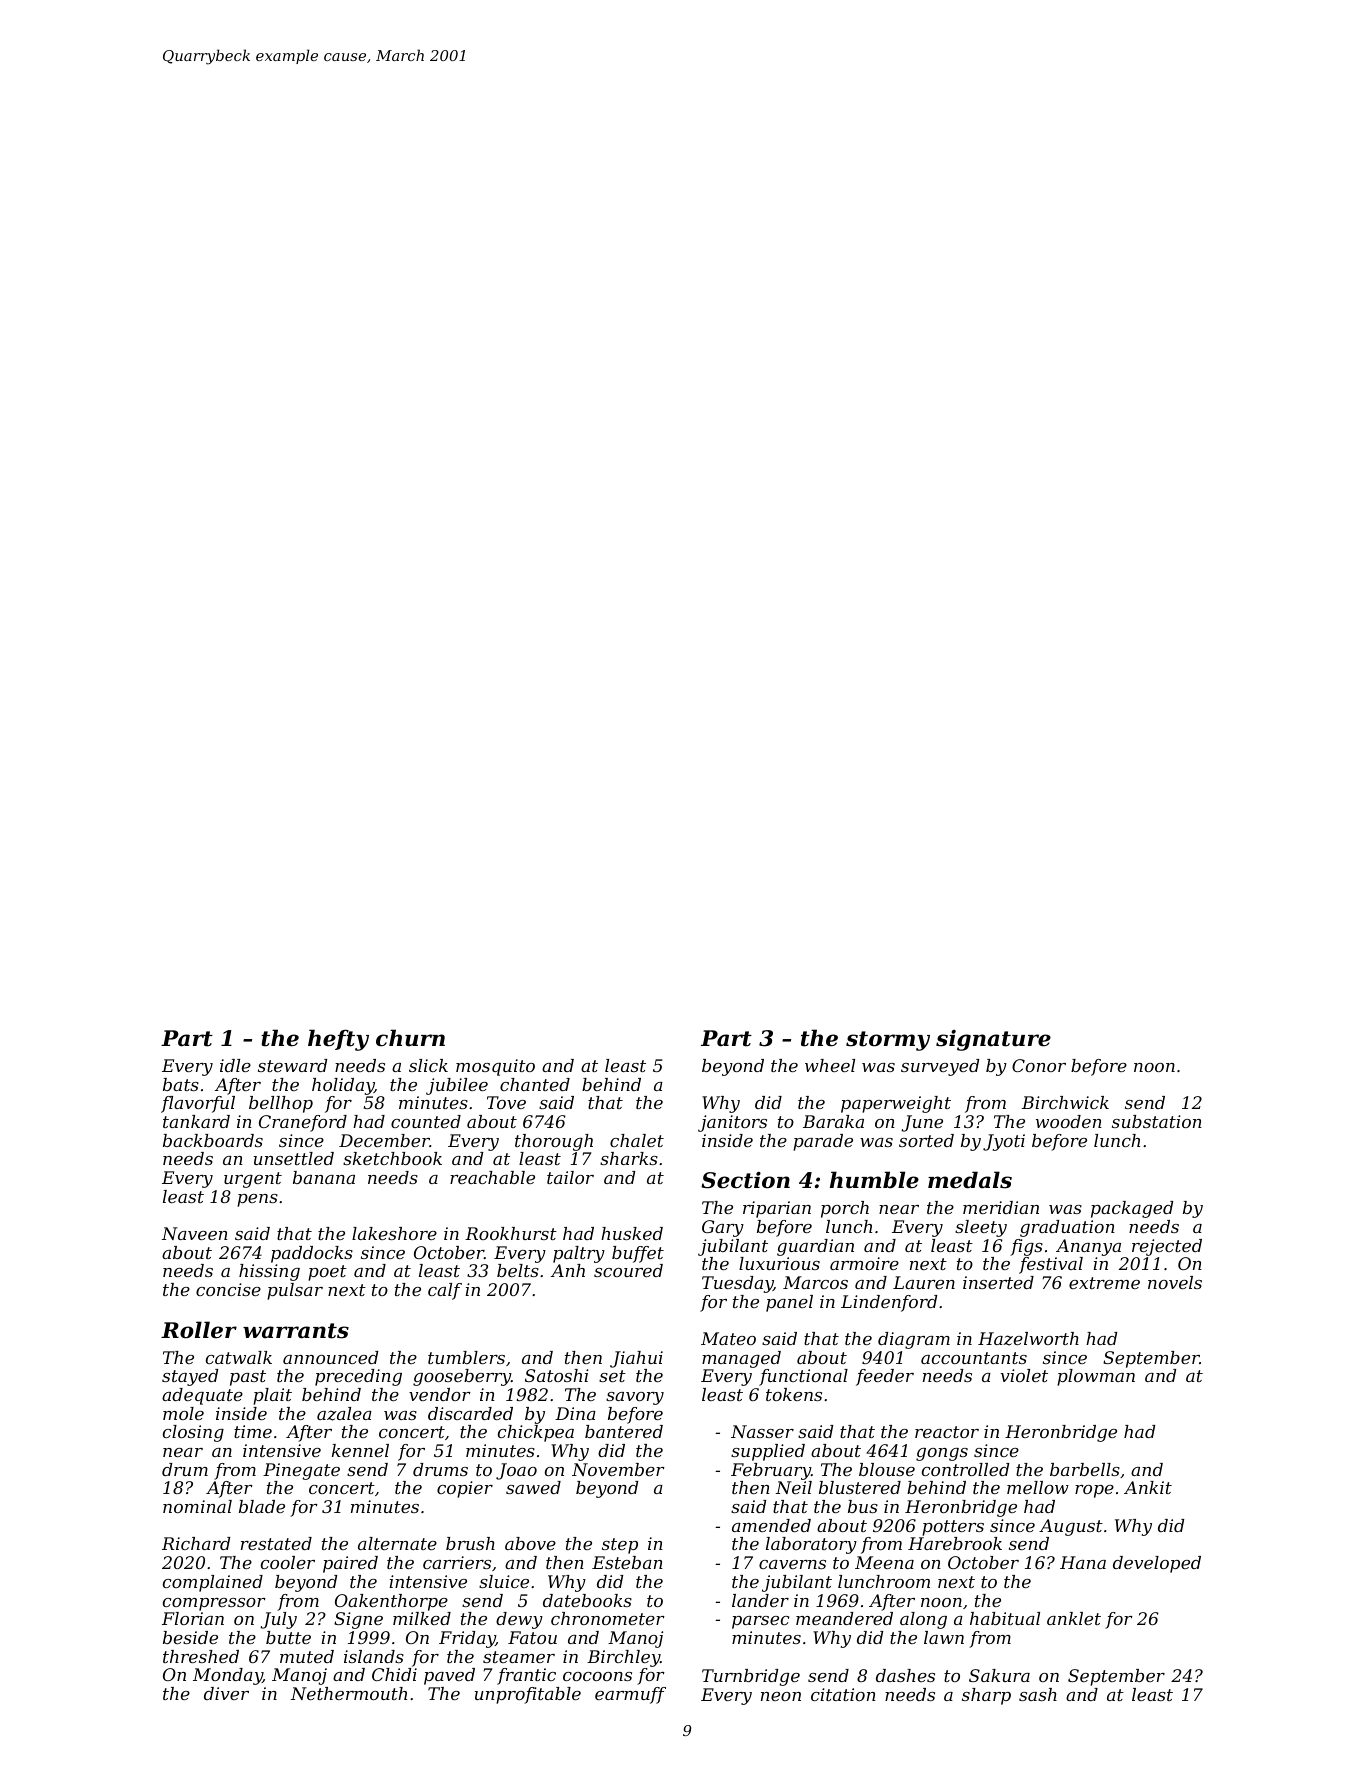  What do you see at coordinates (226, 1693) in the page?
I see `diver` at bounding box center [226, 1693].
